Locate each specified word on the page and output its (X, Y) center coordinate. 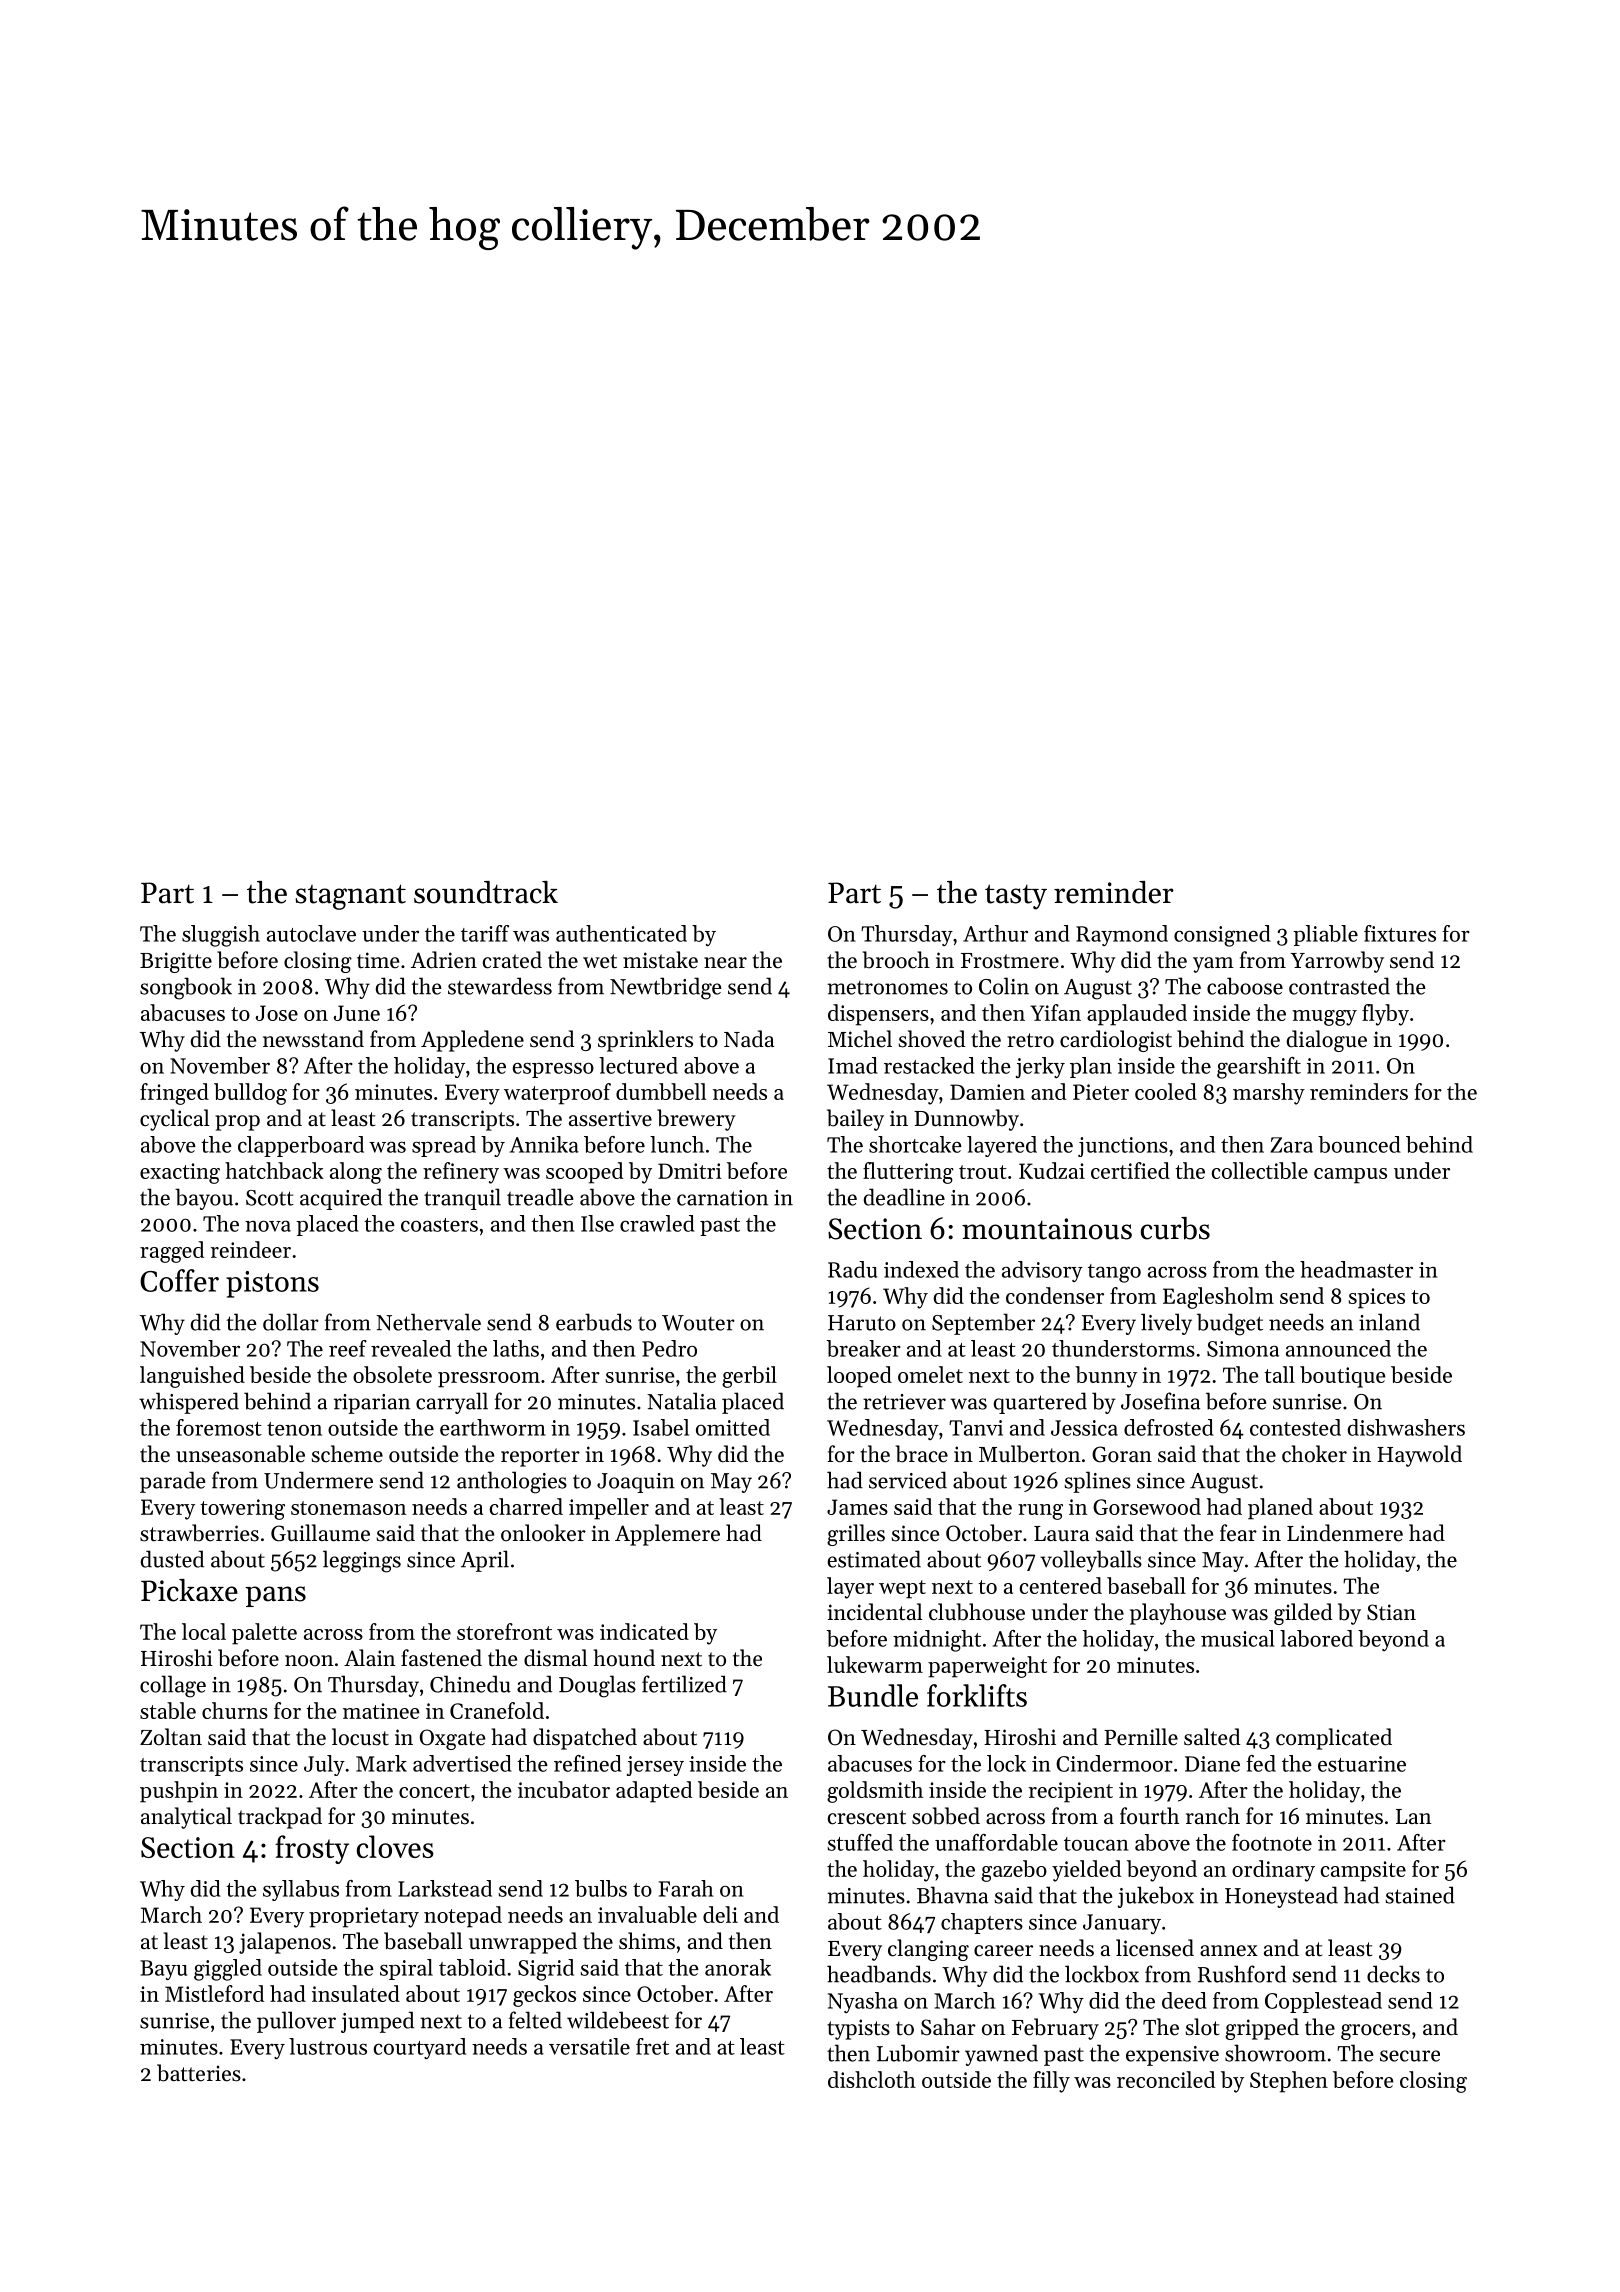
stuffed (860, 1842)
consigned (1222, 936)
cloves (395, 1846)
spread (444, 1146)
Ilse (597, 1223)
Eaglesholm (1218, 1298)
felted (535, 2020)
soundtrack (486, 892)
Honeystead (1281, 1897)
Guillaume (320, 1533)
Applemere (667, 1535)
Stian (1391, 1612)
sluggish (221, 936)
